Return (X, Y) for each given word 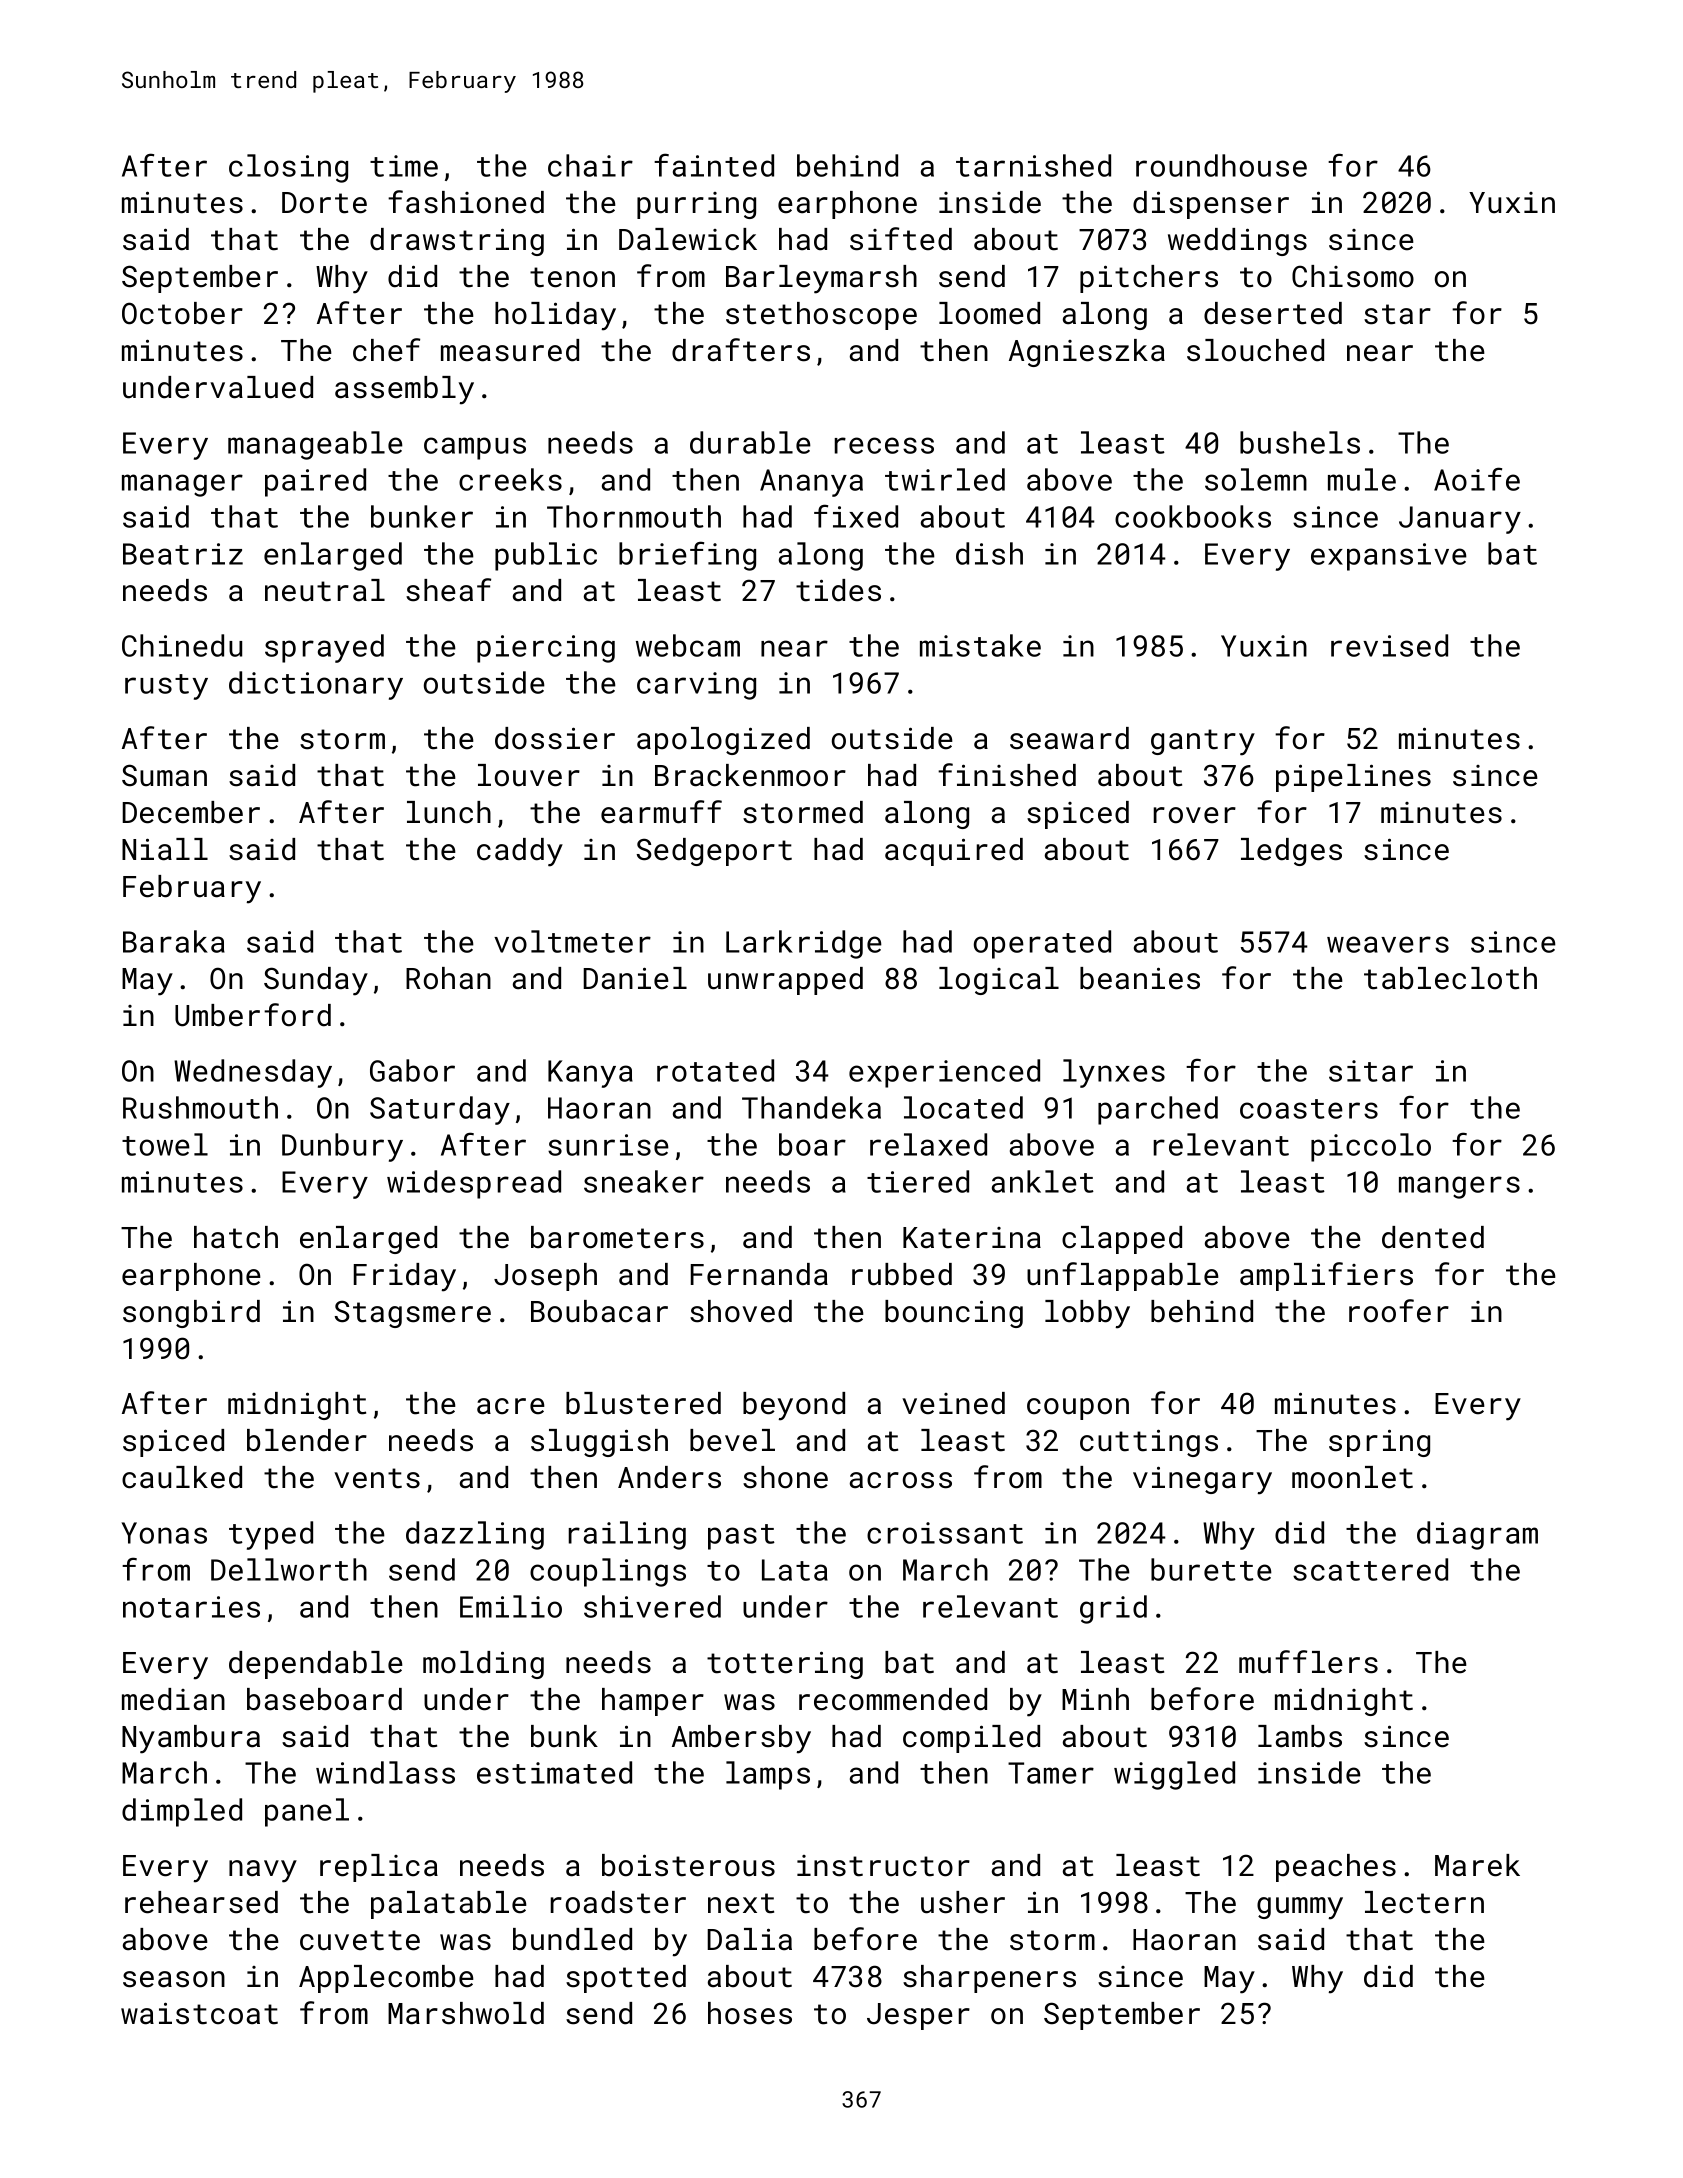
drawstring (457, 242)
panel (307, 1812)
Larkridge (804, 944)
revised (1389, 645)
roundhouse (1221, 165)
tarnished (1033, 165)
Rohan (448, 978)
